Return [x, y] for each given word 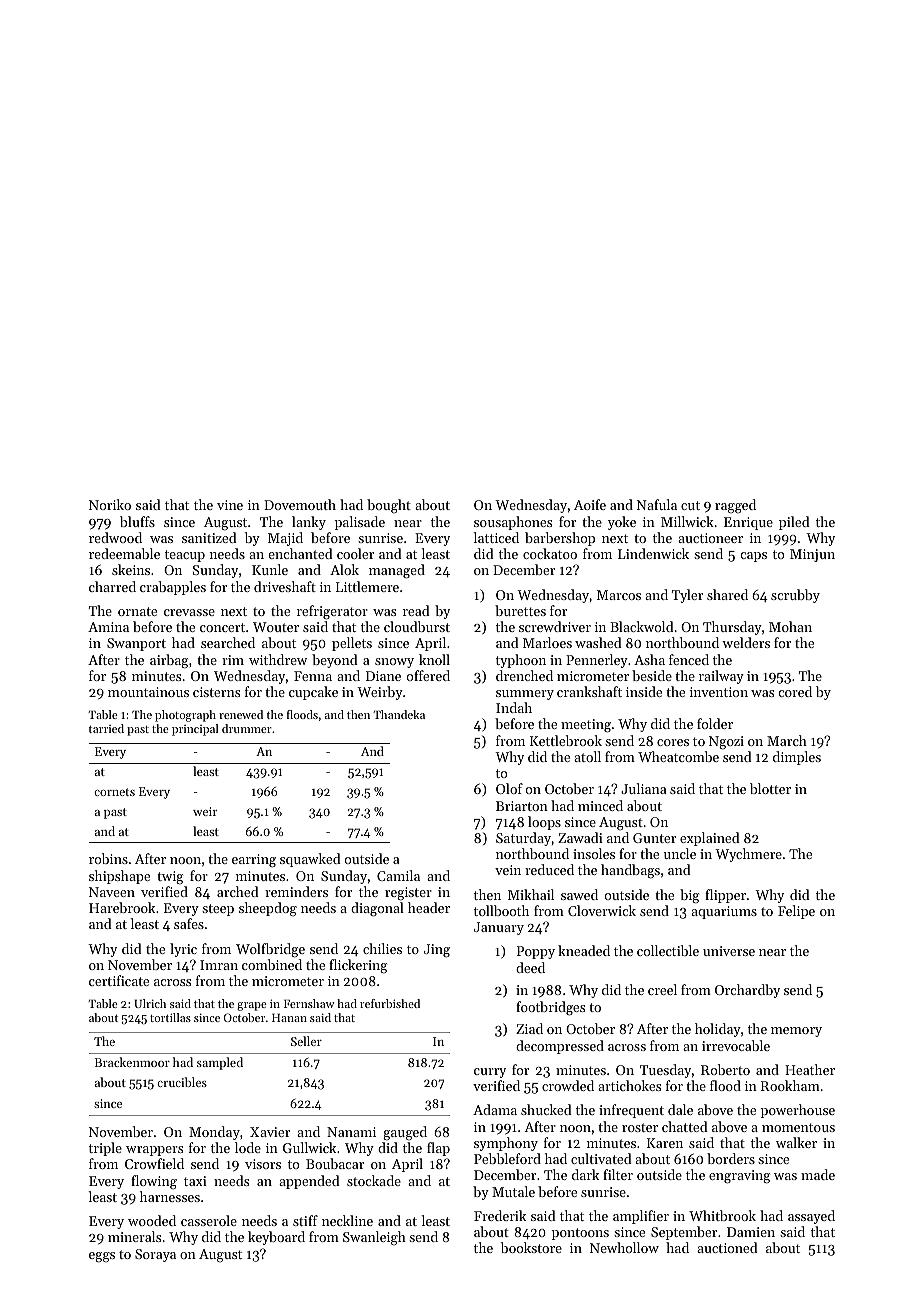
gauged [405, 1133]
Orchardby [747, 991]
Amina [108, 627]
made [818, 1174]
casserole [209, 1220]
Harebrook [122, 907]
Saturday [524, 839]
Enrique [748, 523]
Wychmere [748, 855]
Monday [214, 1133]
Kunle [270, 569]
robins [108, 858]
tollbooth [501, 910]
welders [746, 642]
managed [397, 571]
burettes [520, 610]
